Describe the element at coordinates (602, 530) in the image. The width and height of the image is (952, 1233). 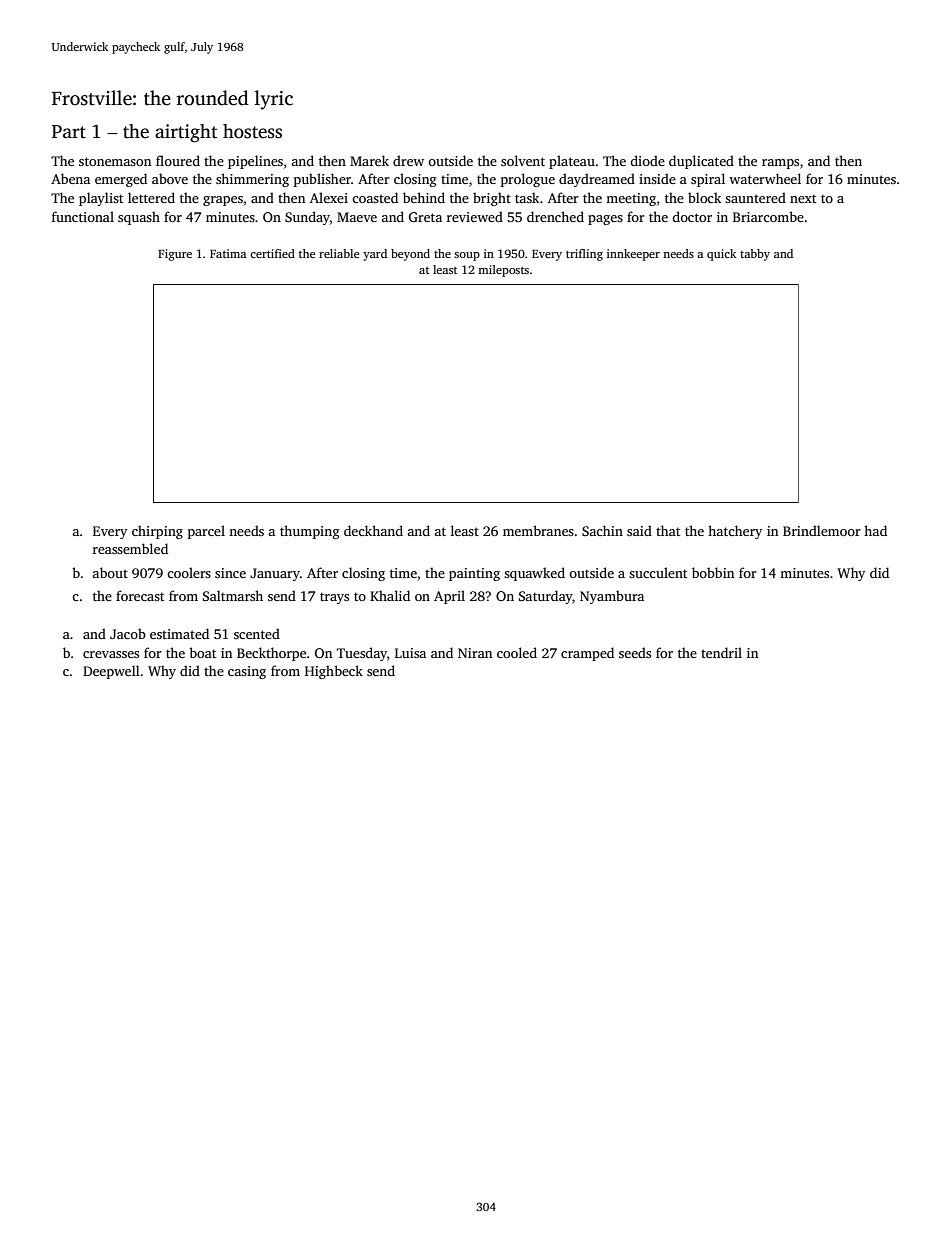
I see `Sachin` at that location.
